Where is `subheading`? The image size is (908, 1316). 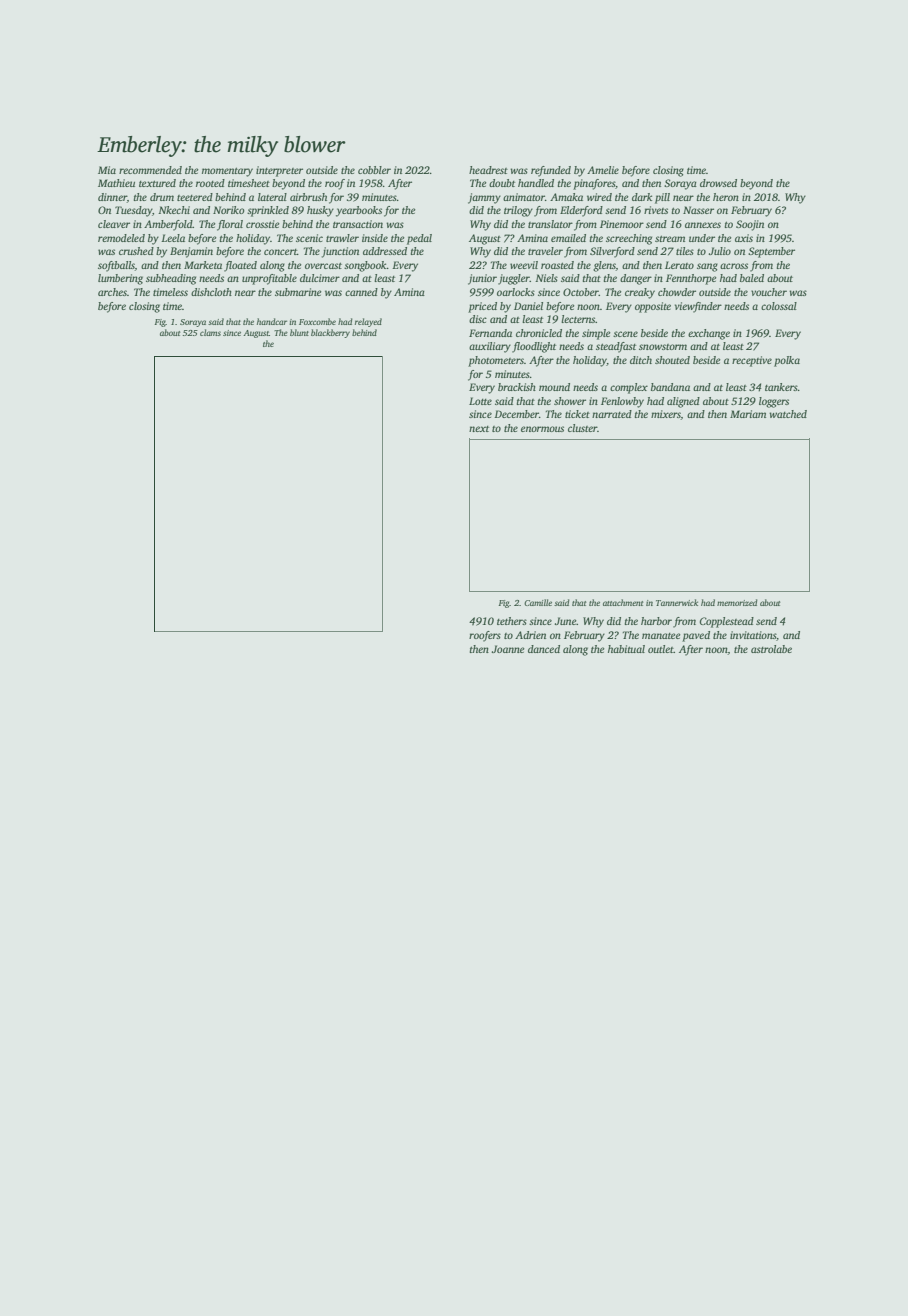
subheading is located at coordinates (171, 279).
